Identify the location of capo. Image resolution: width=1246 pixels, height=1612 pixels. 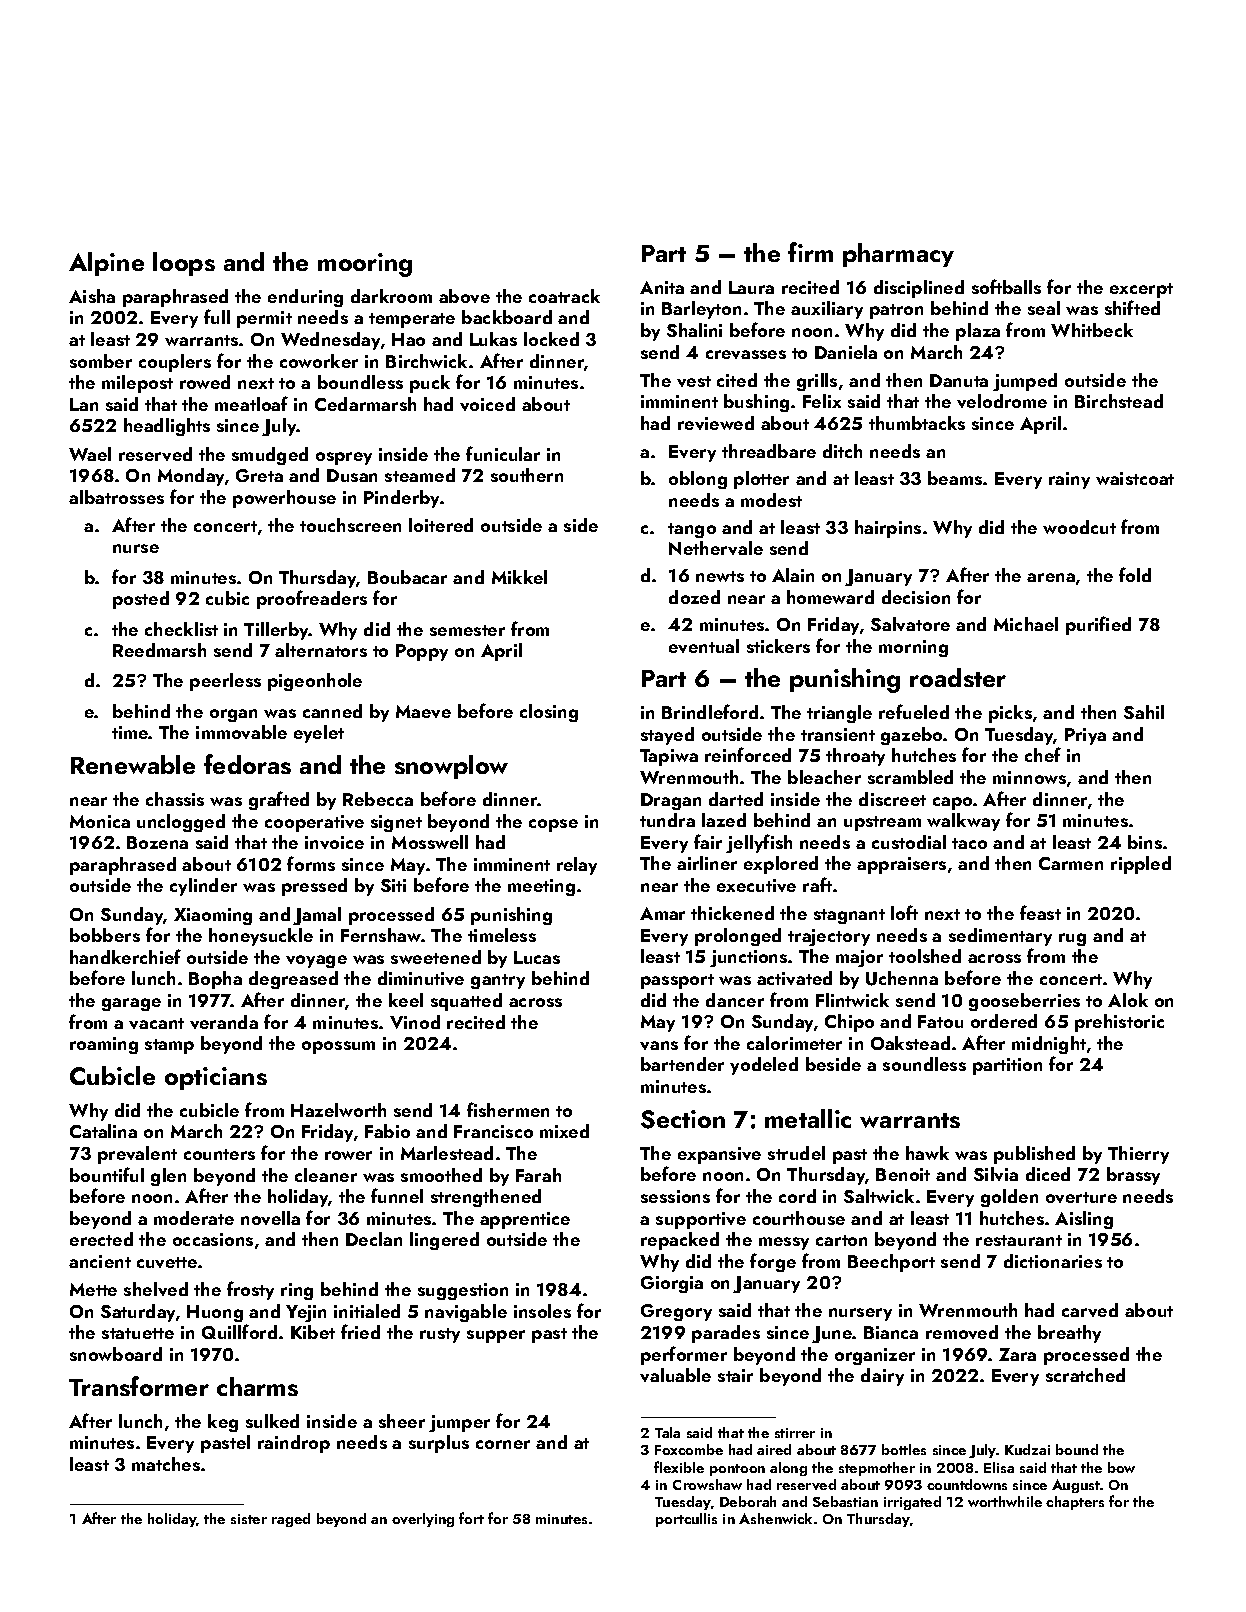
(952, 803).
